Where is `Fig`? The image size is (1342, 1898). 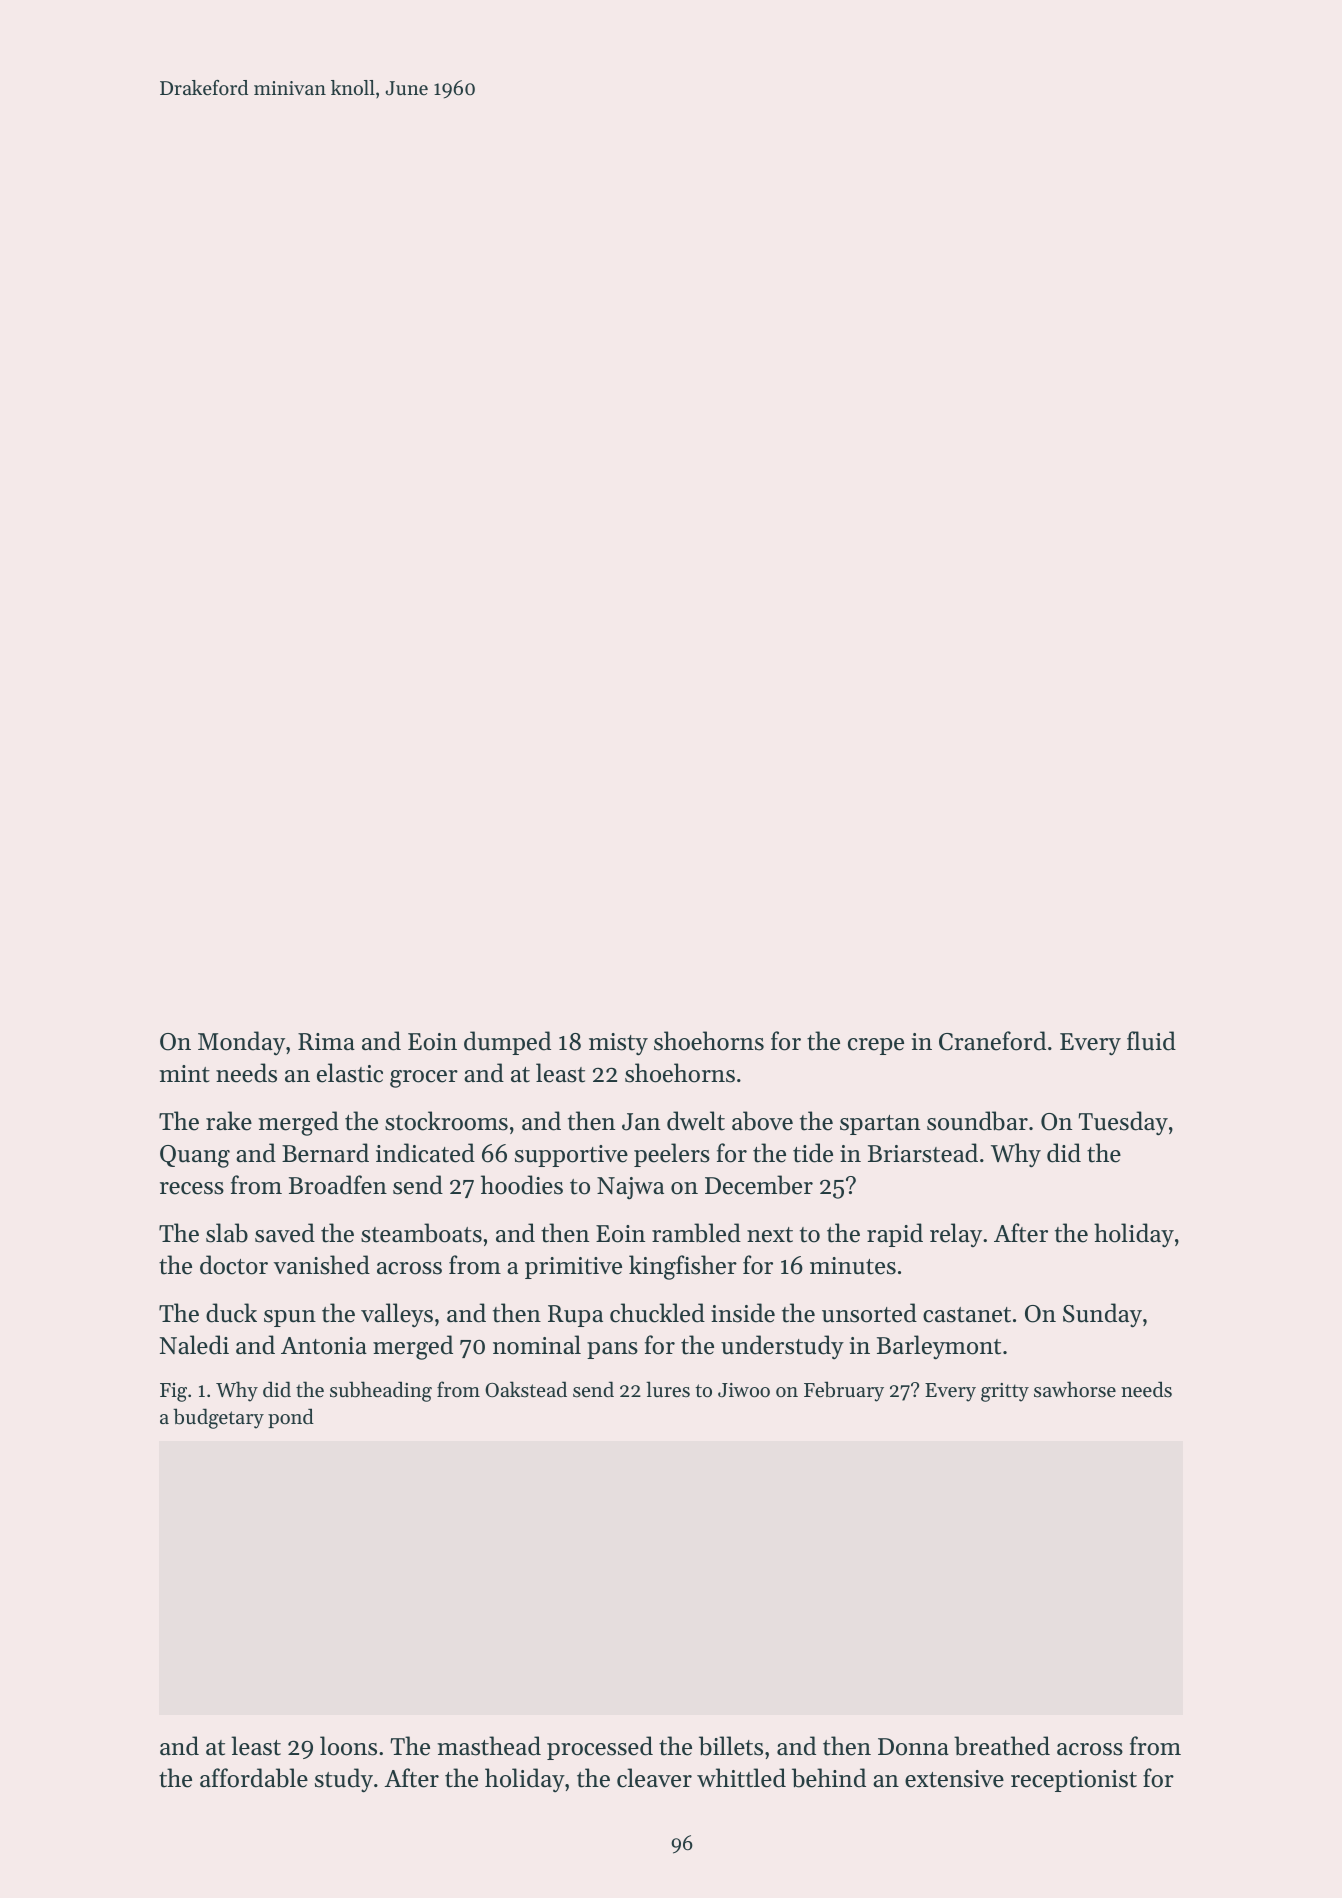 Fig is located at coordinates (173, 1392).
